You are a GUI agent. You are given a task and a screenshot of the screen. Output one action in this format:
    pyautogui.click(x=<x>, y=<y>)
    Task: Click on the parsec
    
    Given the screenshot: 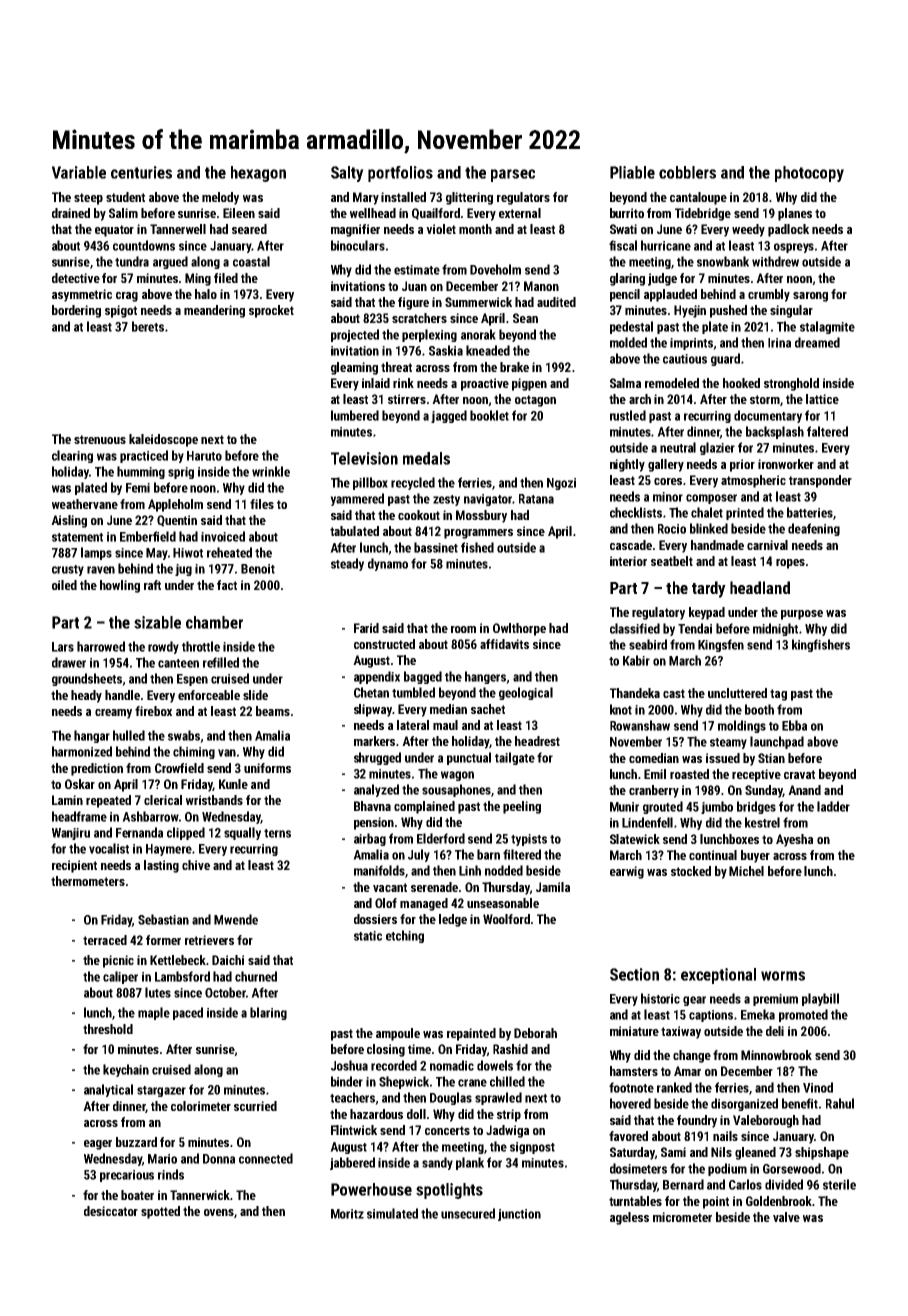 What is the action you would take?
    pyautogui.click(x=513, y=175)
